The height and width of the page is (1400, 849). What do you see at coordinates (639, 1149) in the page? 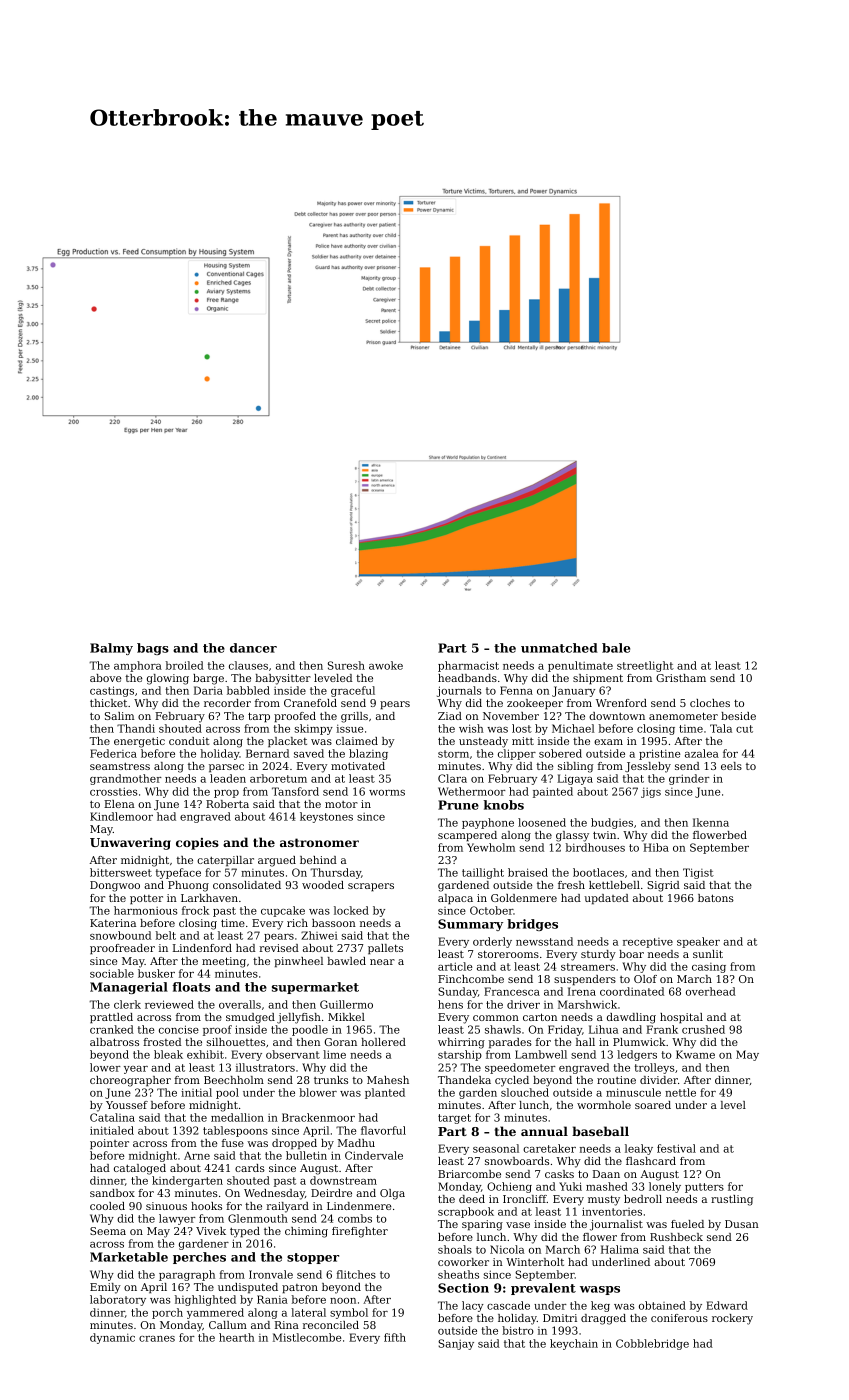
I see `leaky` at bounding box center [639, 1149].
